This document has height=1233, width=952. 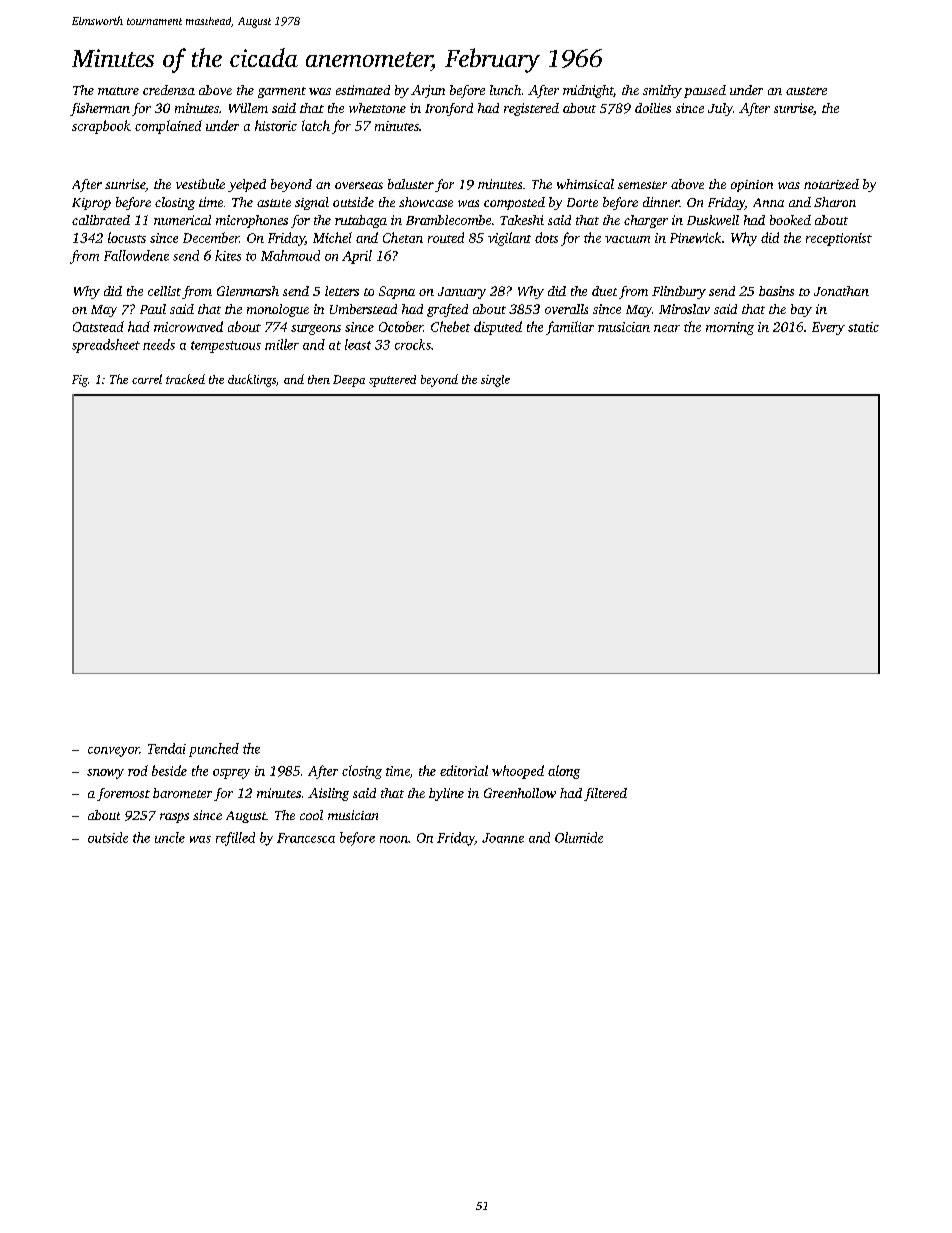 What do you see at coordinates (426, 202) in the document?
I see `showcase` at bounding box center [426, 202].
